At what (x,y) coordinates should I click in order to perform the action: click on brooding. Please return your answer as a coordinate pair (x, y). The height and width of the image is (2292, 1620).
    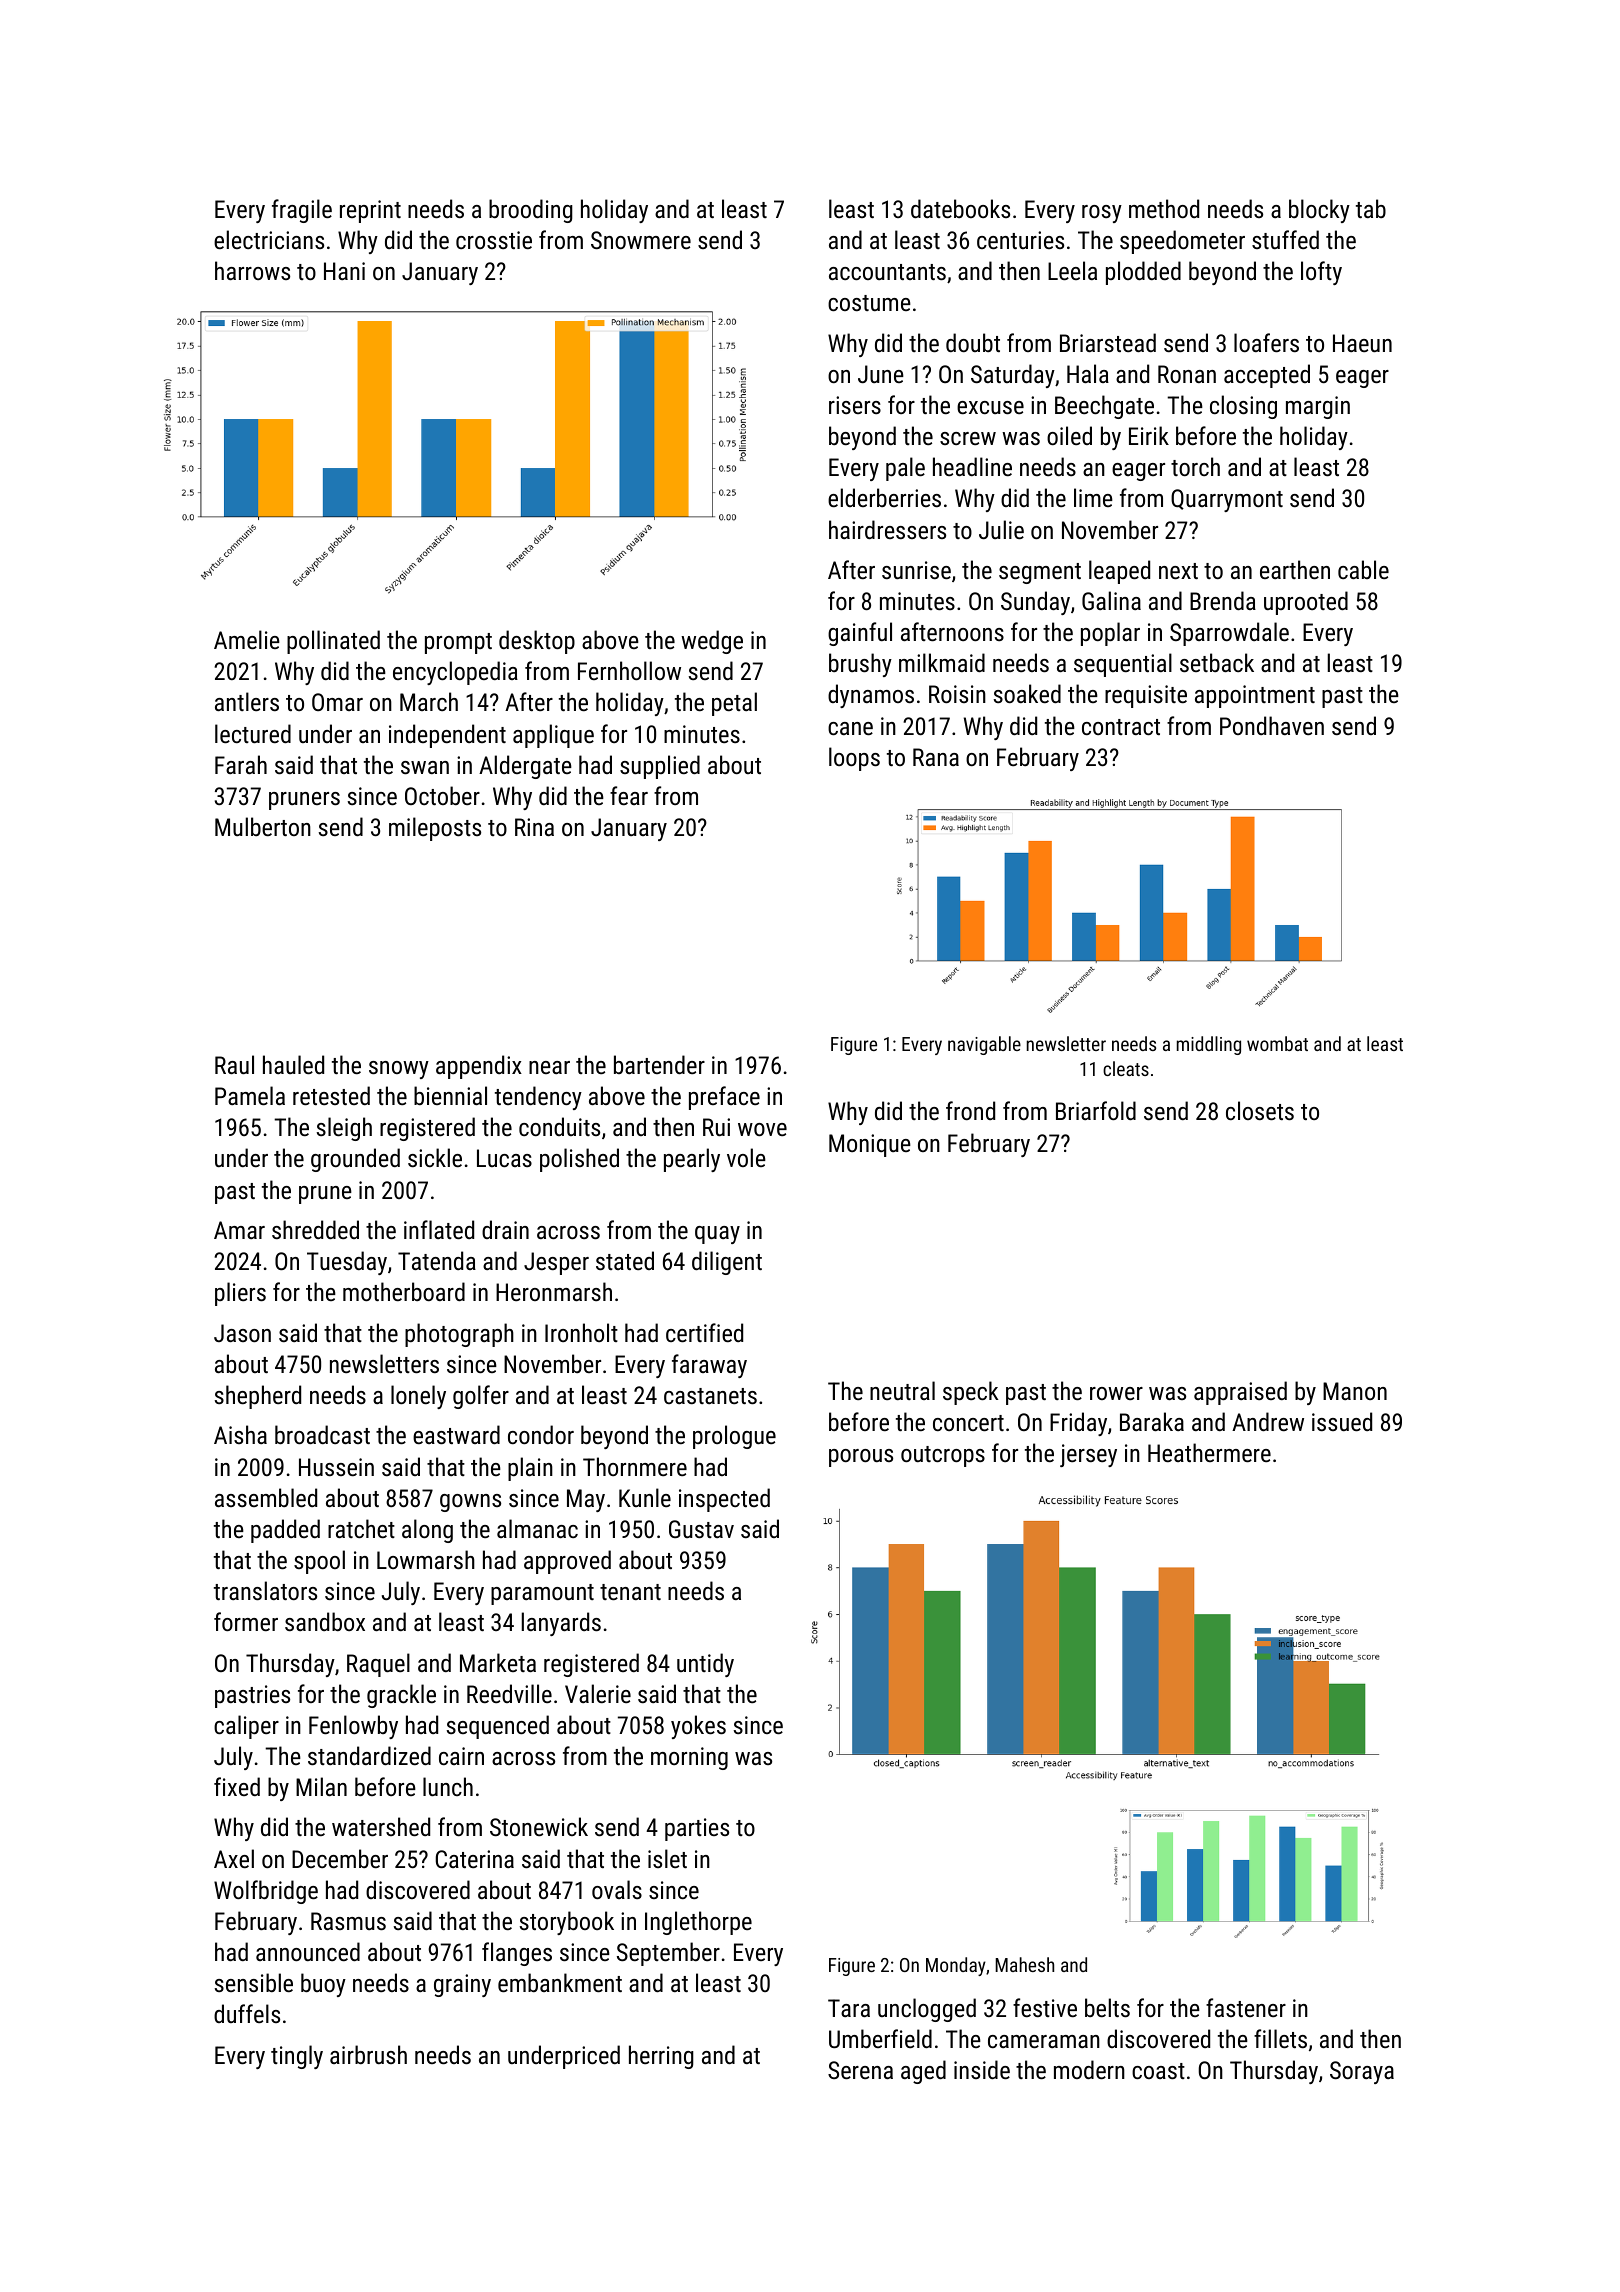
    Looking at the image, I should click on (531, 211).
